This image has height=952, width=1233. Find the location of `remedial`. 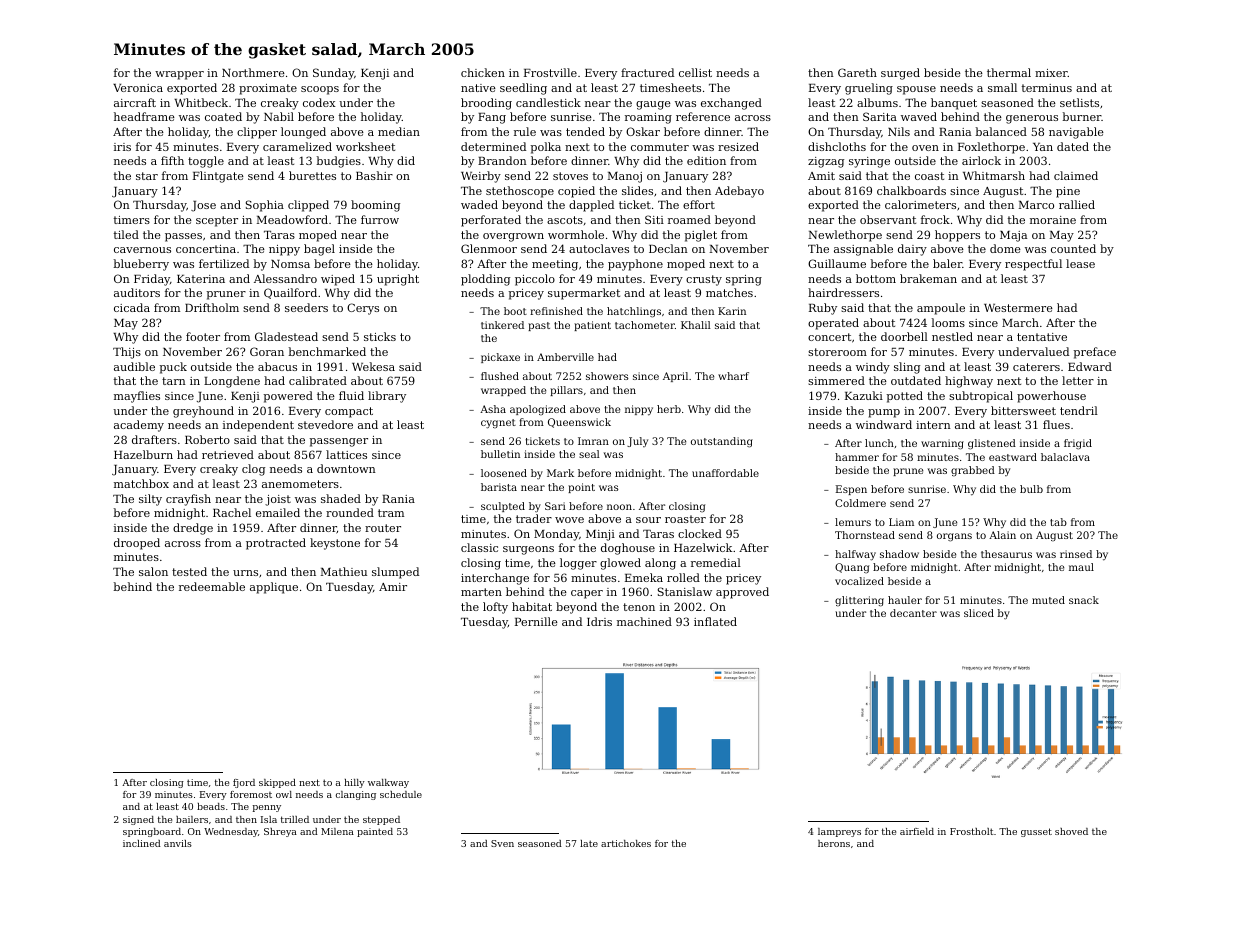

remedial is located at coordinates (716, 562).
